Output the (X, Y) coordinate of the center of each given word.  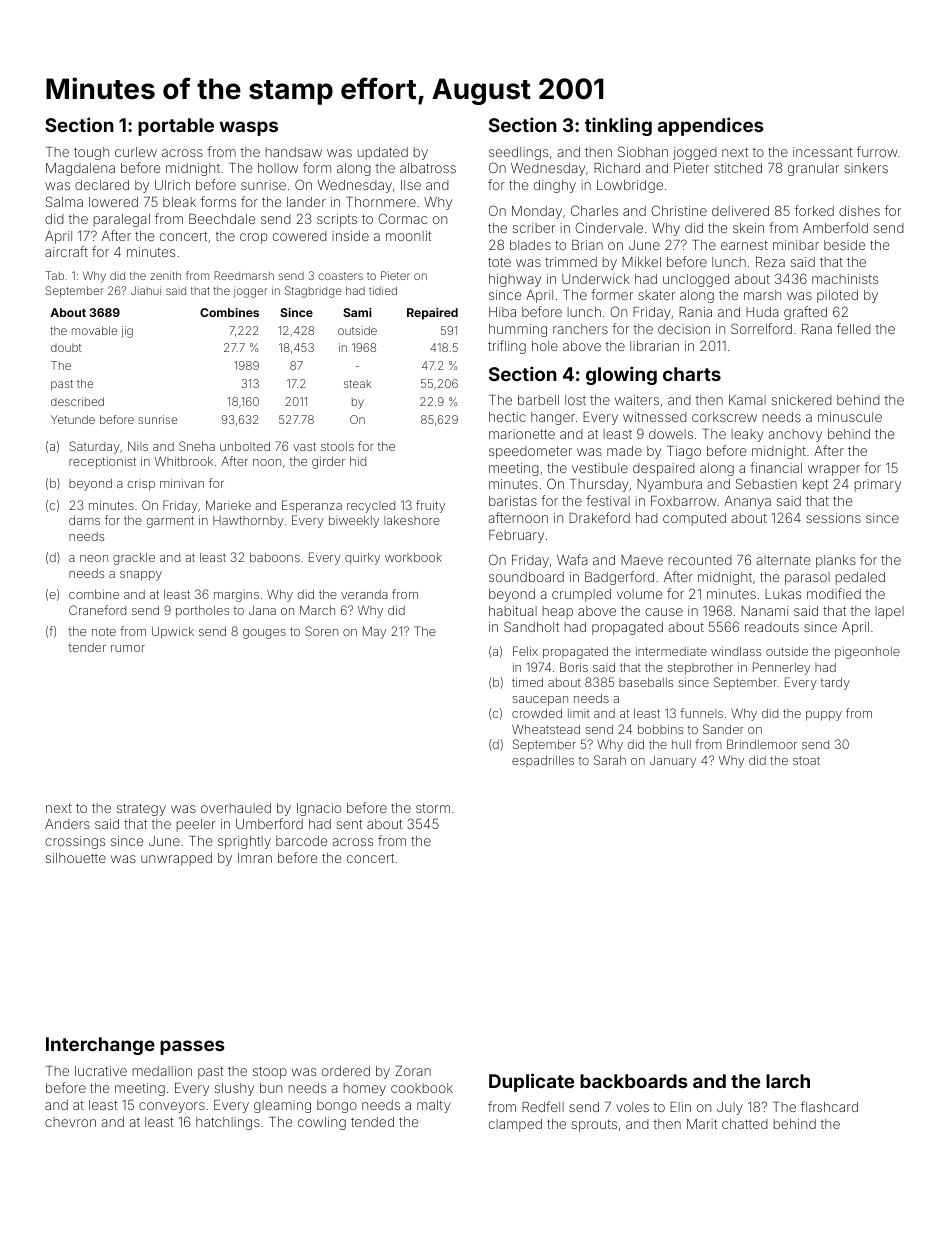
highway (515, 280)
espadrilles (543, 761)
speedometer (530, 452)
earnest (744, 245)
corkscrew (724, 417)
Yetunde (73, 419)
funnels (701, 713)
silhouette (76, 858)
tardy (835, 684)
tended (372, 1122)
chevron (70, 1122)
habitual (513, 611)
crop (253, 238)
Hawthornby (248, 522)
